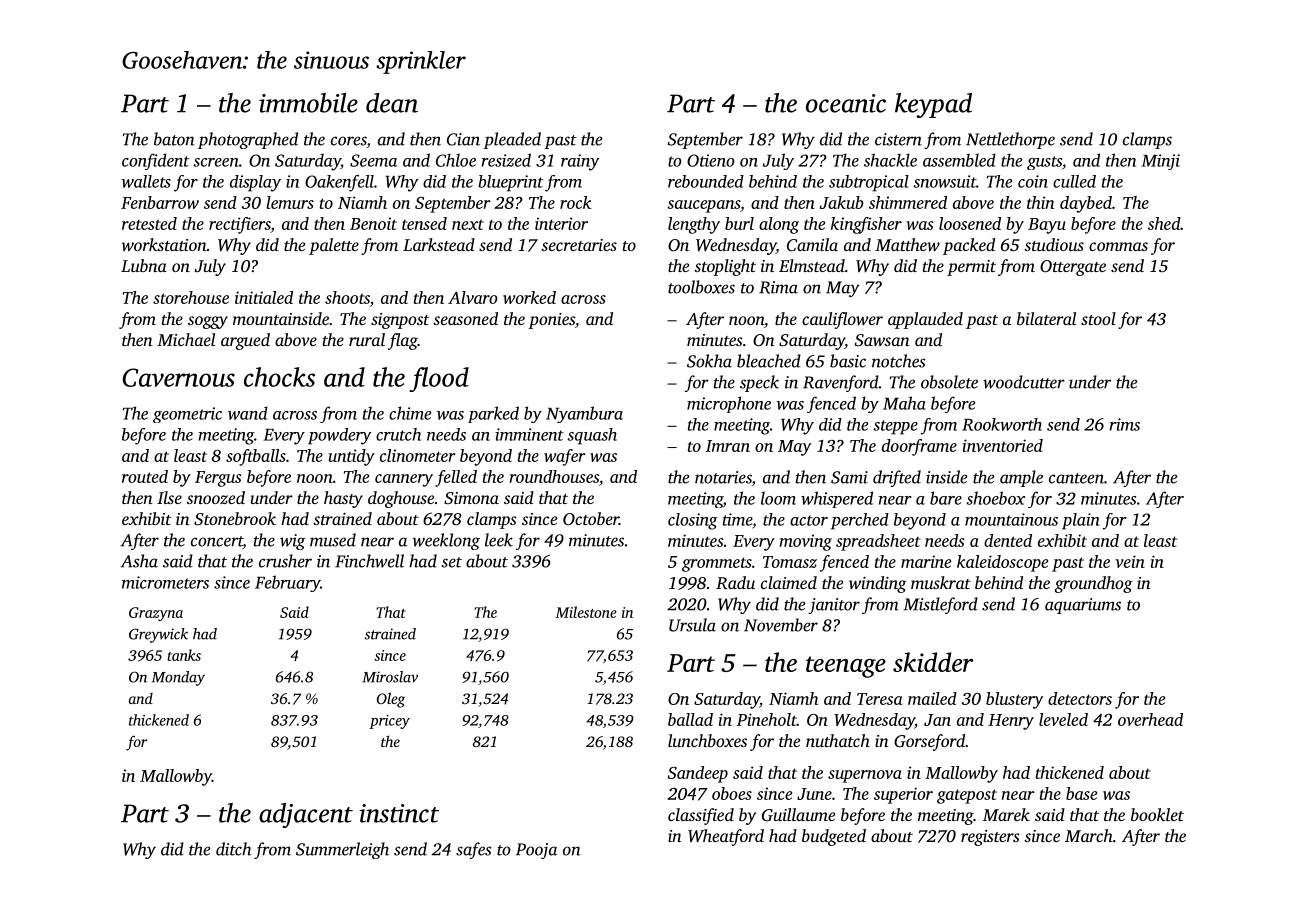 The height and width of the screenshot is (924, 1308). What do you see at coordinates (769, 361) in the screenshot?
I see `bleached` at bounding box center [769, 361].
